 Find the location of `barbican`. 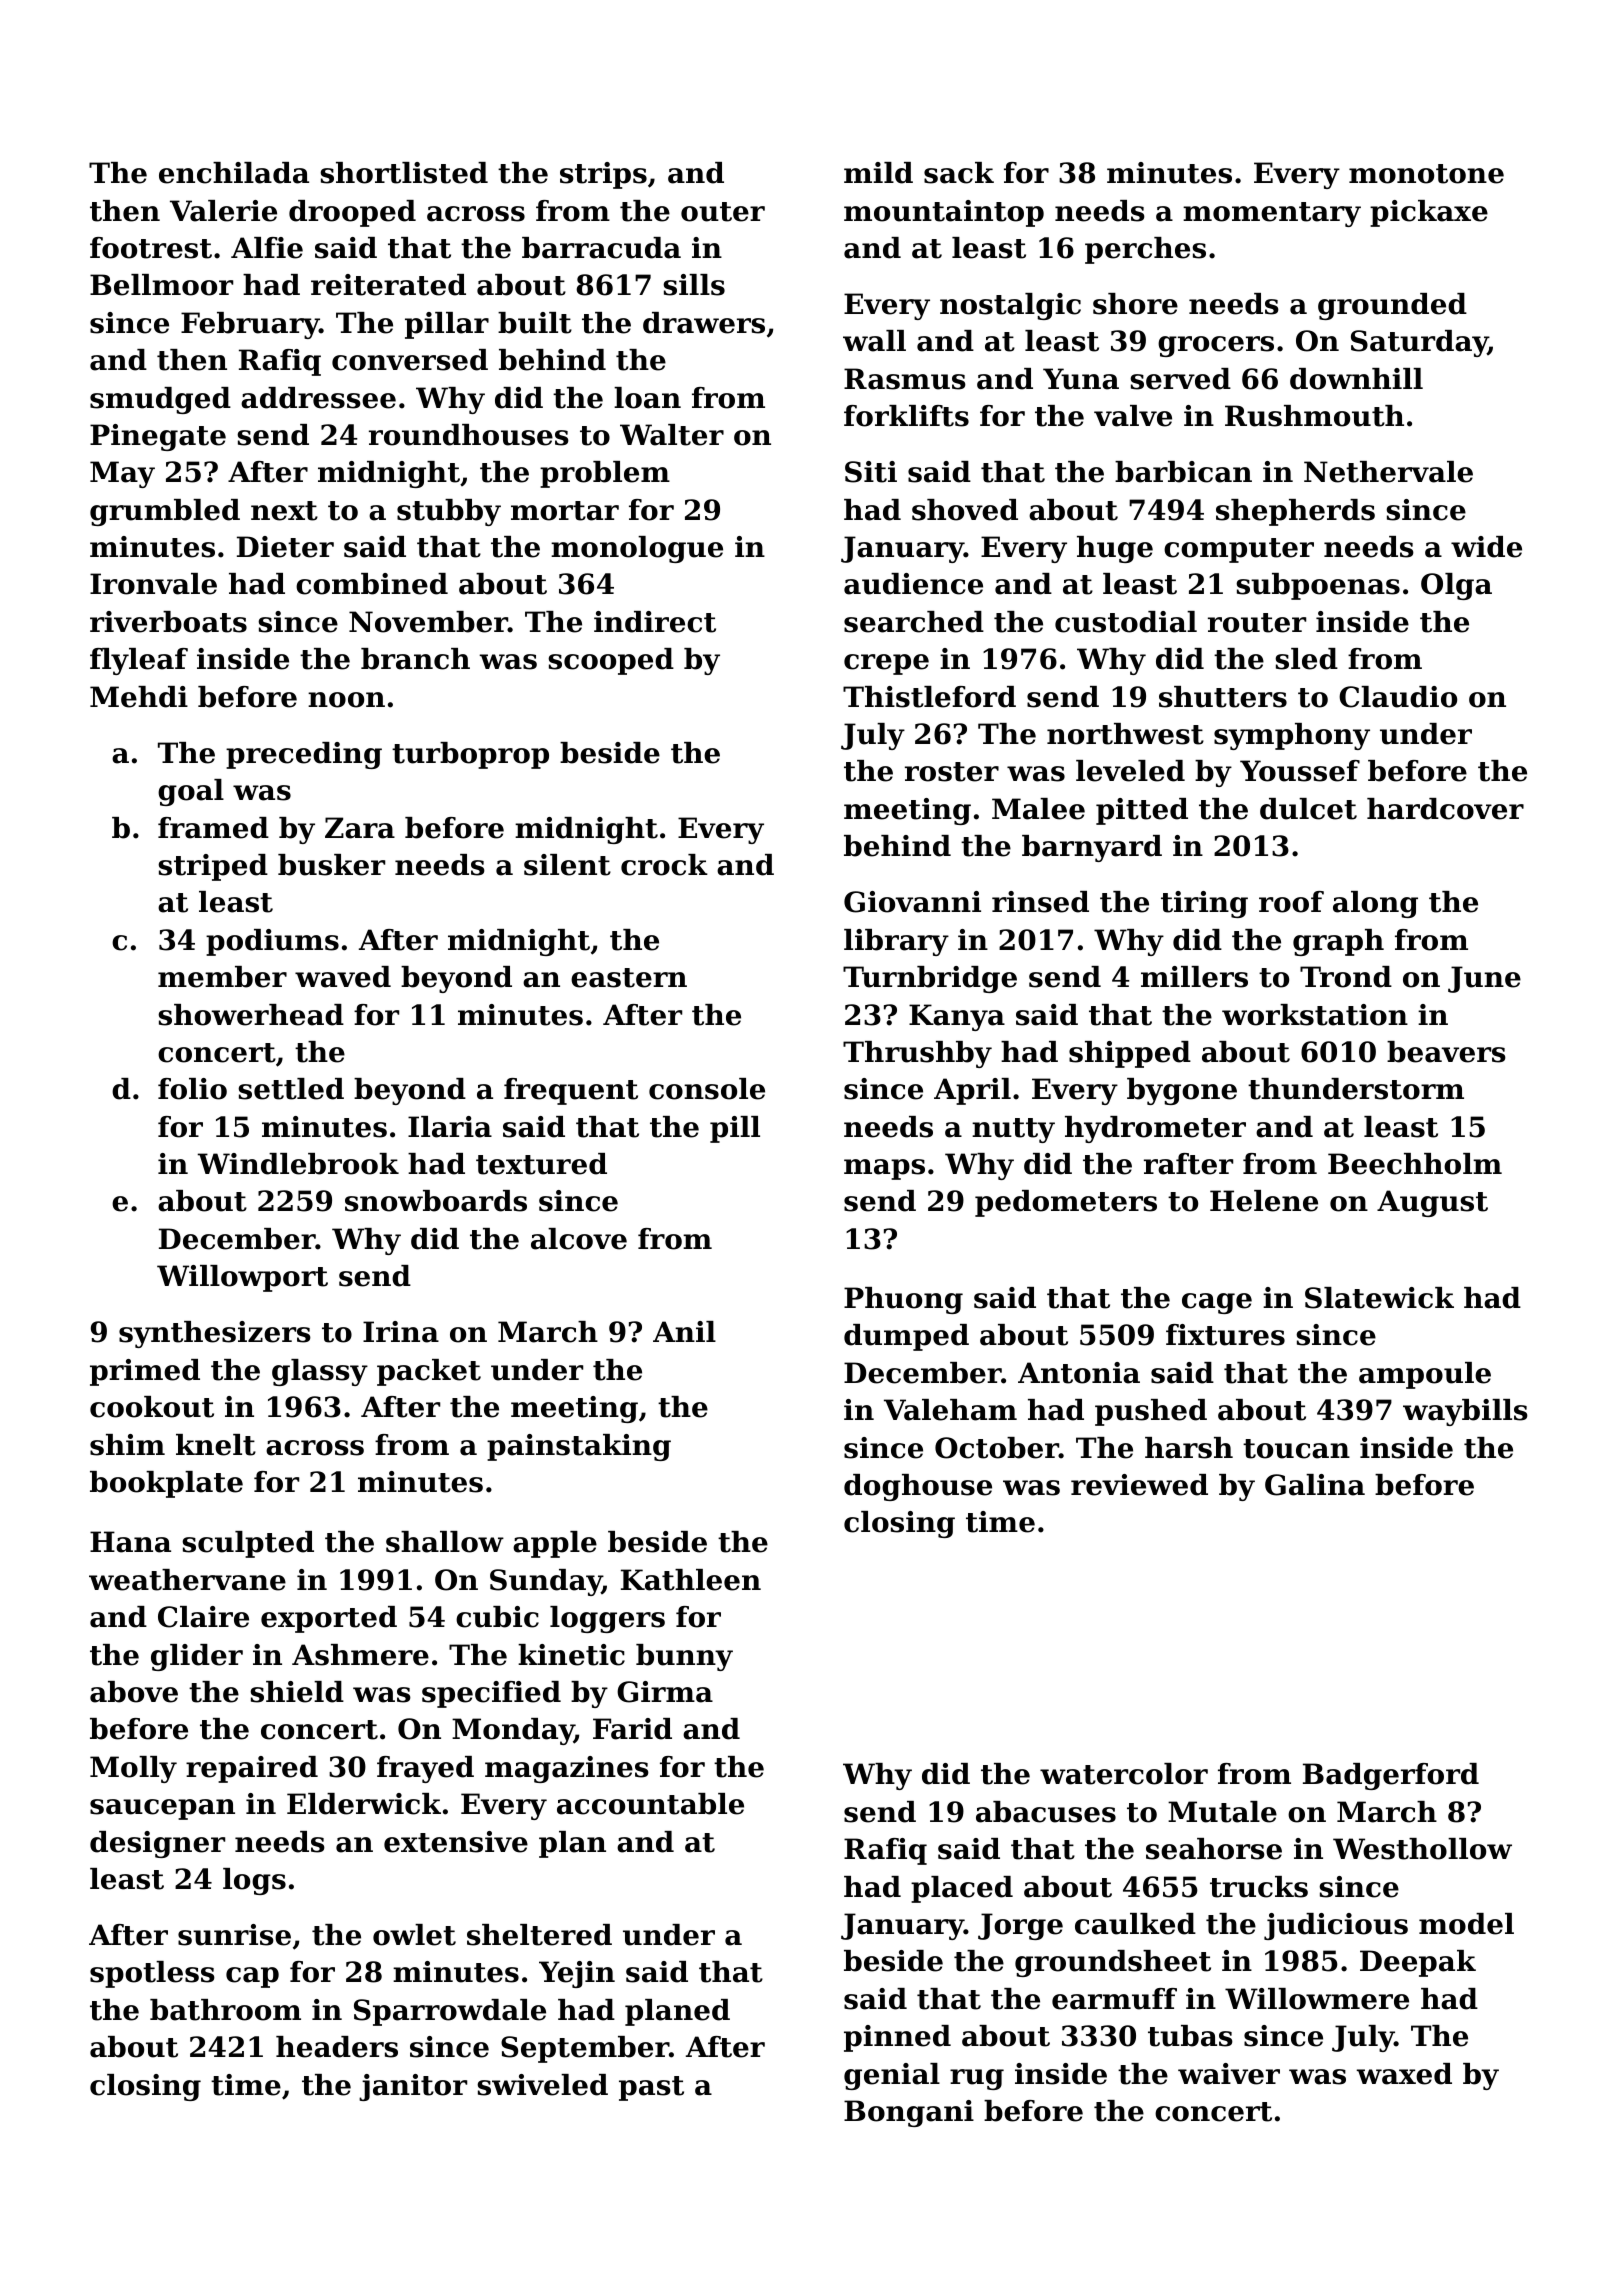

barbican is located at coordinates (1183, 472).
